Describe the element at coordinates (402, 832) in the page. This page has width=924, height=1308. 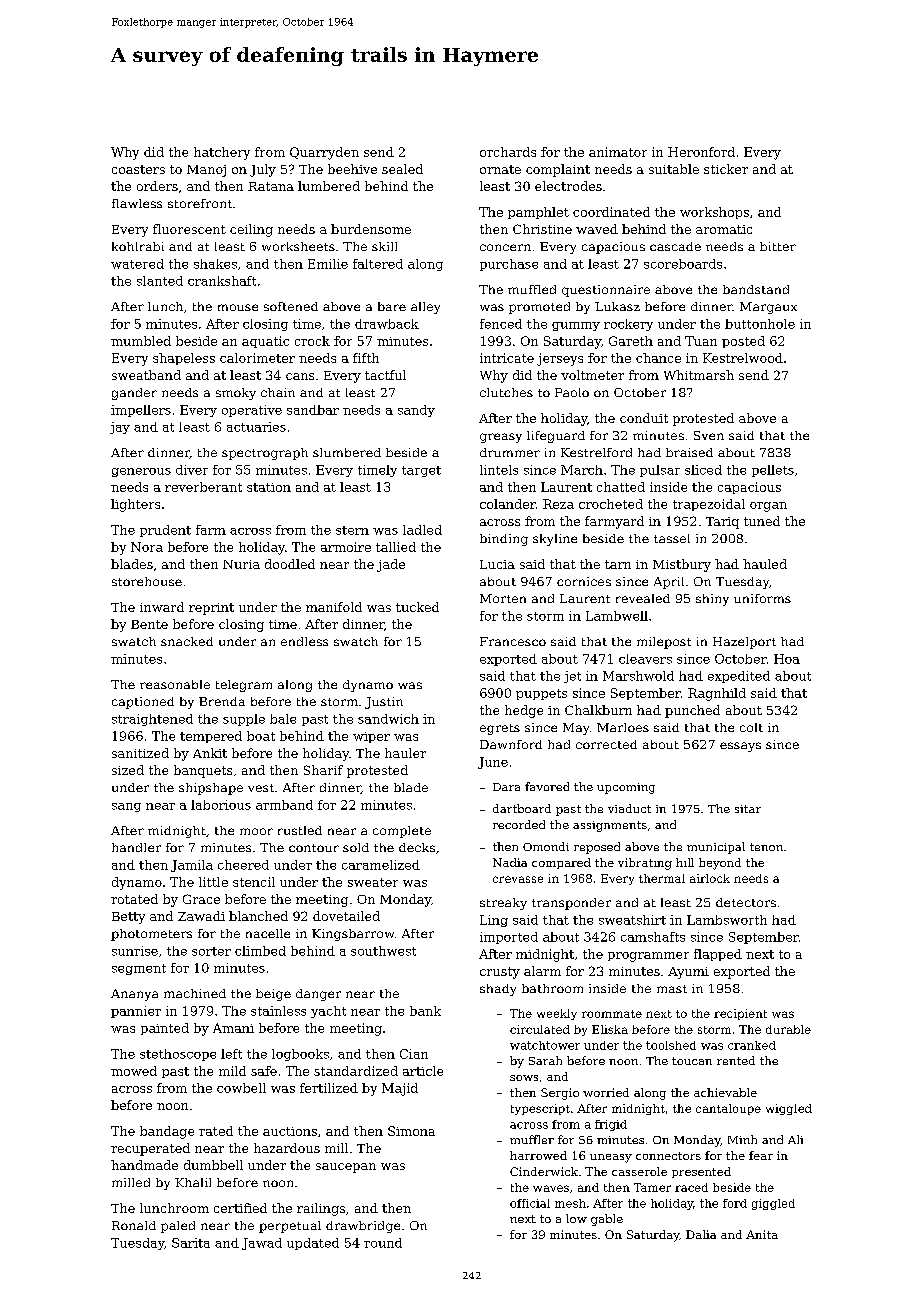
I see `complete` at that location.
